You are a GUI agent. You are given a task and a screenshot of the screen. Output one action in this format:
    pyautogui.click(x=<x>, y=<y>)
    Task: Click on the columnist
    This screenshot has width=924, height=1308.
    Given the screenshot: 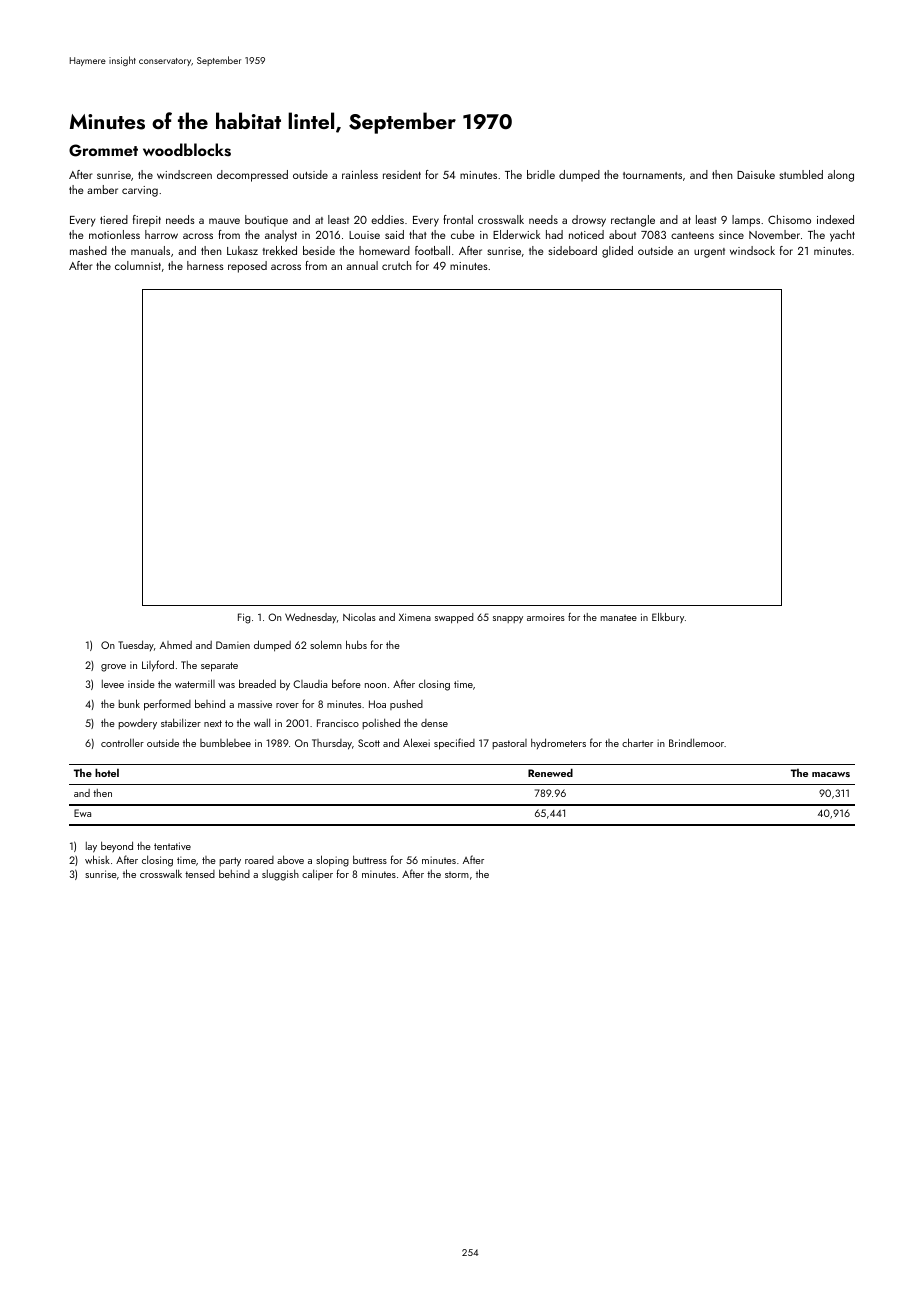 What is the action you would take?
    pyautogui.click(x=138, y=265)
